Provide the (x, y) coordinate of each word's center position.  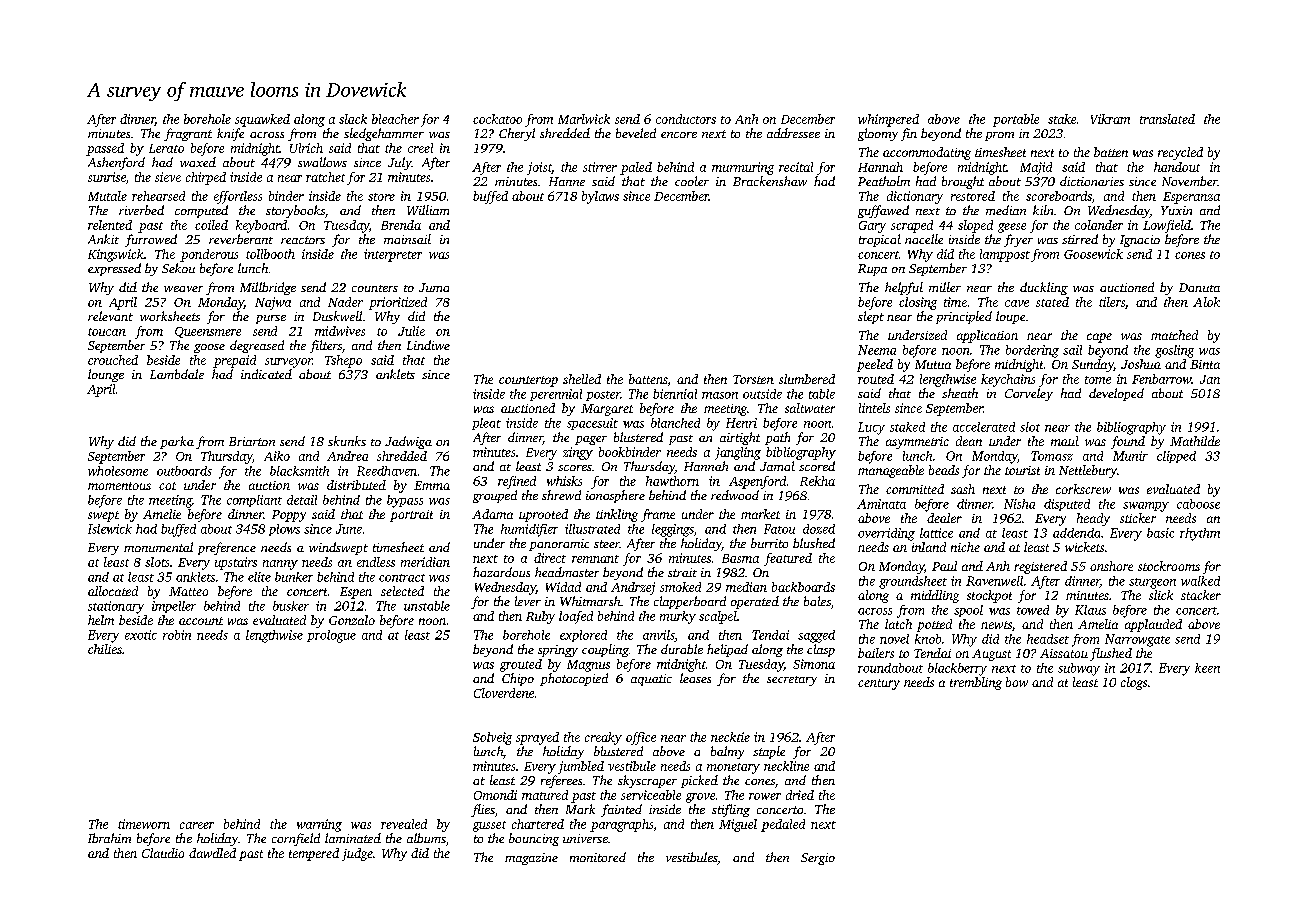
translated (1167, 119)
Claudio (163, 853)
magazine (531, 859)
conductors (686, 119)
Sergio (818, 859)
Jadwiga (408, 442)
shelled (582, 379)
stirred (1080, 239)
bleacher (395, 119)
